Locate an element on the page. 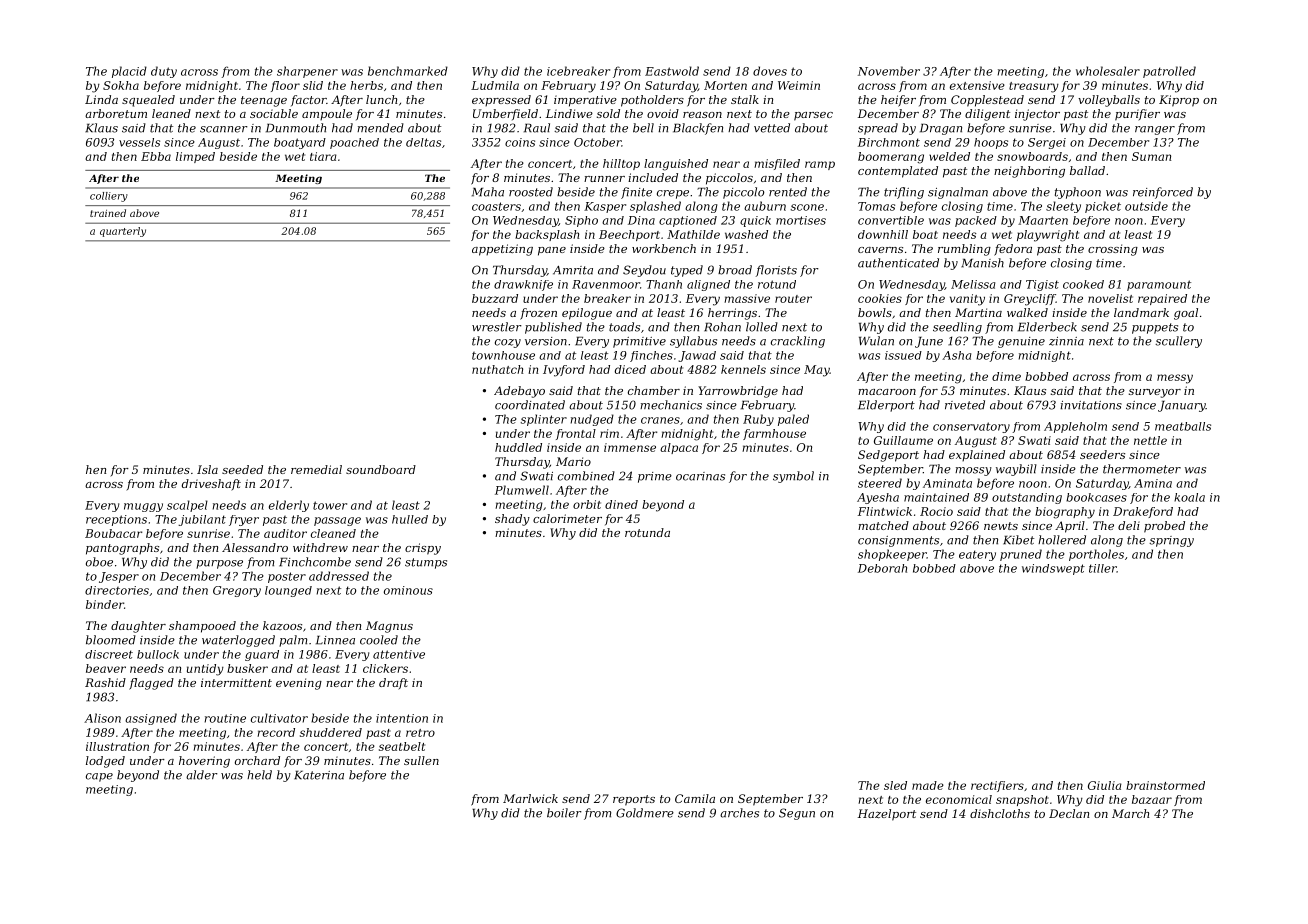  quarterly is located at coordinates (123, 232).
